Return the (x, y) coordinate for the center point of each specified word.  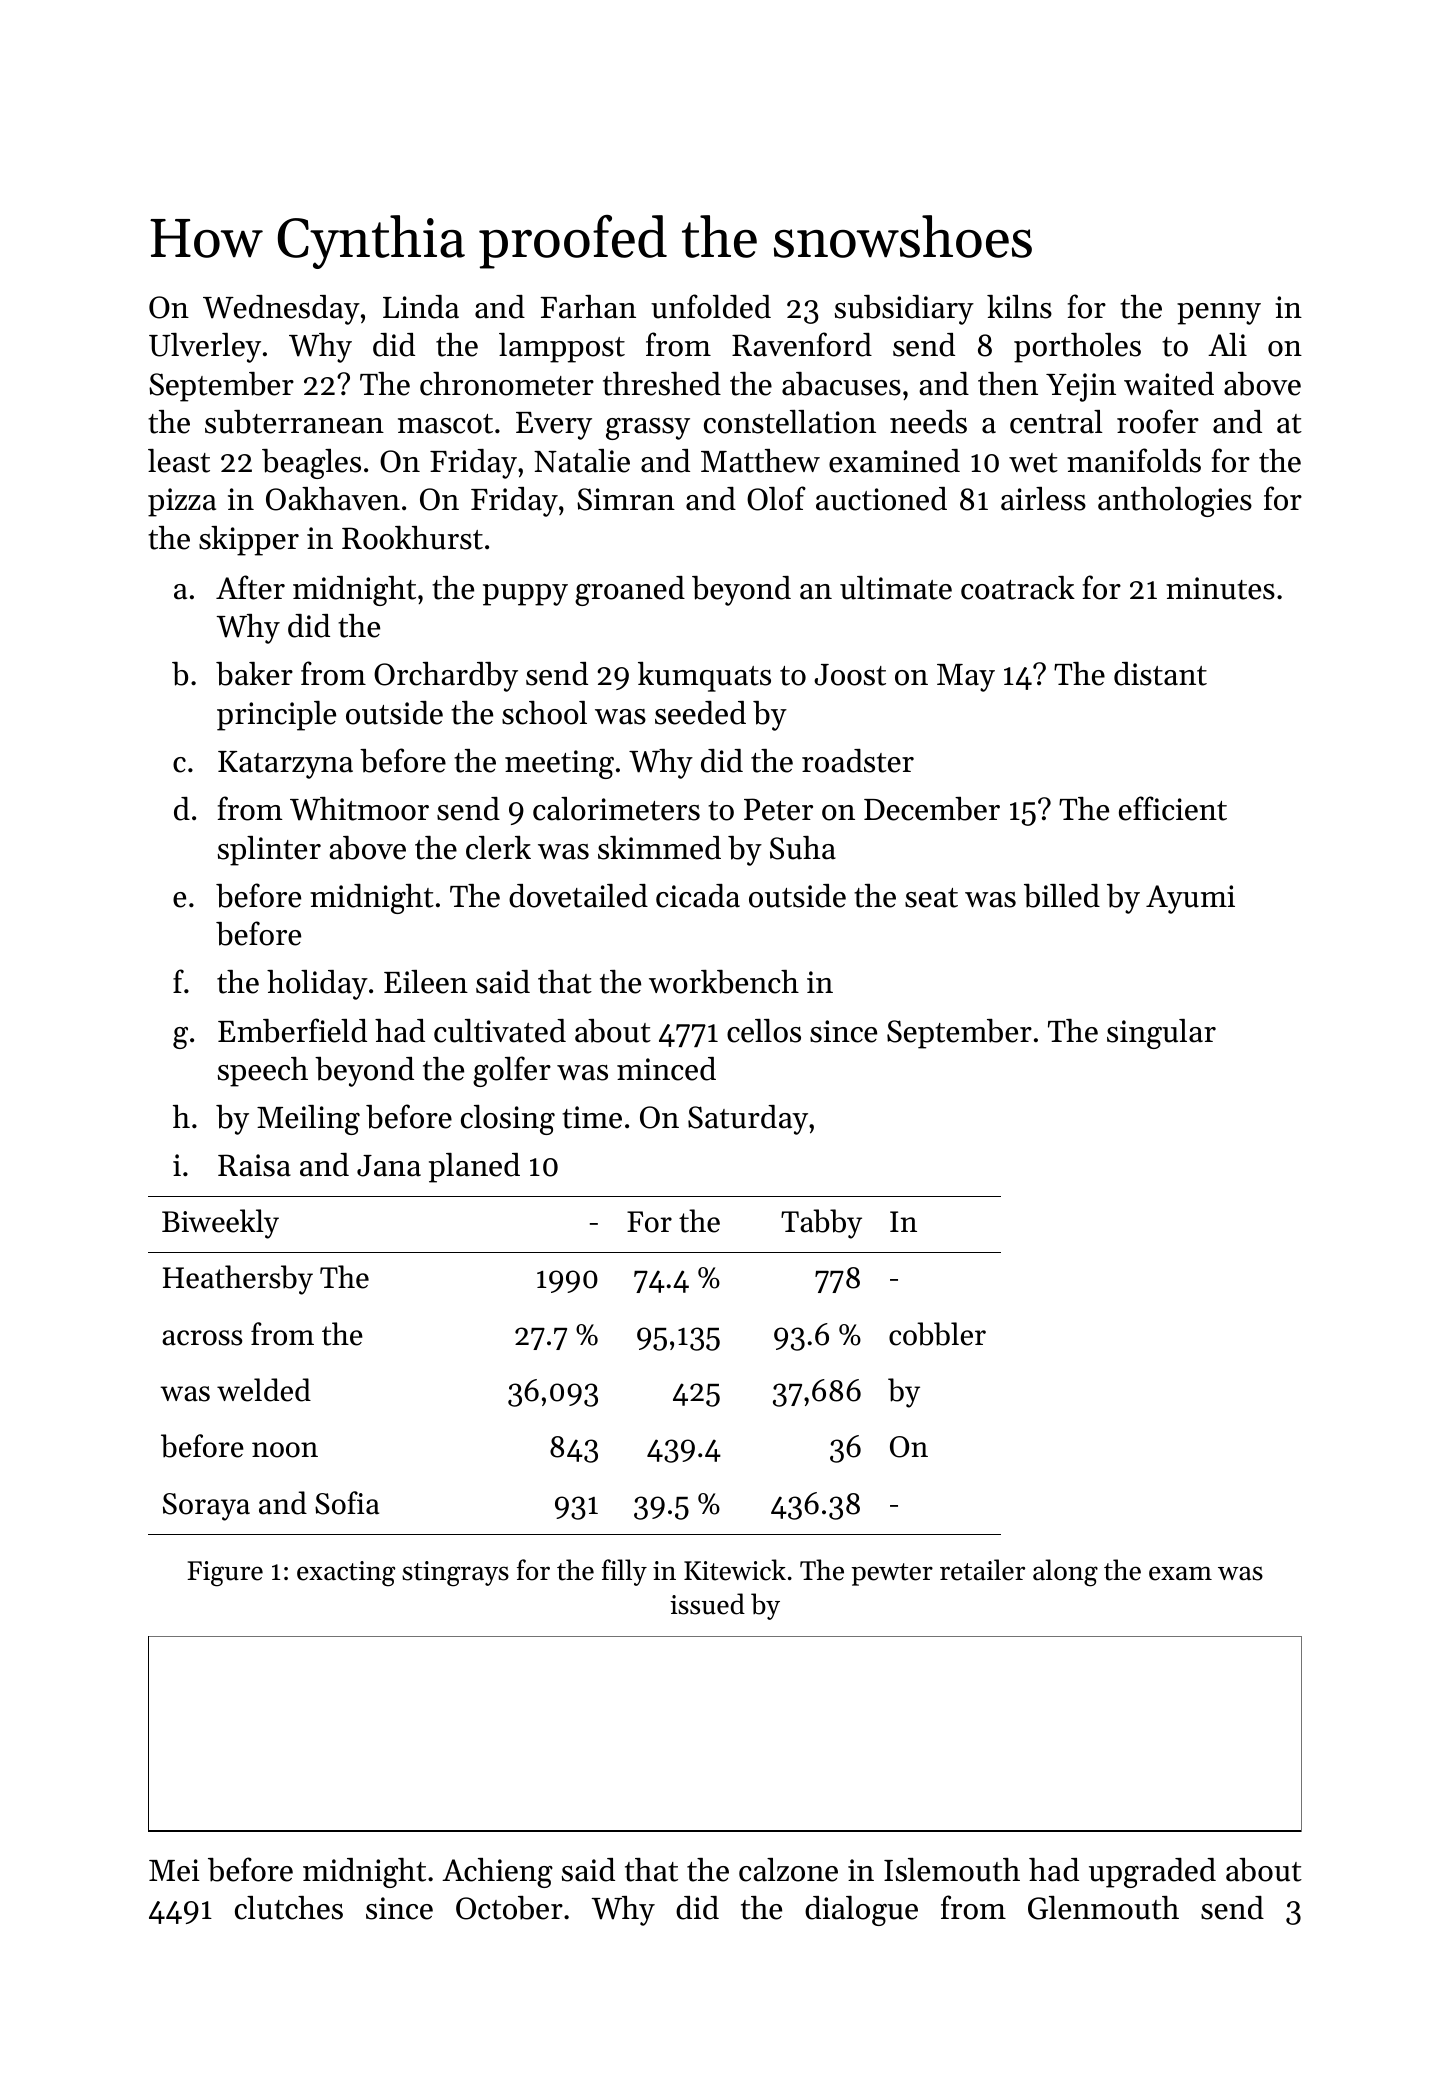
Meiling (308, 1120)
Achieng (497, 1873)
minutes (1220, 588)
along (1065, 1573)
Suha (803, 848)
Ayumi (1190, 899)
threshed (662, 384)
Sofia (347, 1503)
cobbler (937, 1334)
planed (474, 1168)
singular (1161, 1034)
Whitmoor (359, 809)
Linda (421, 307)
